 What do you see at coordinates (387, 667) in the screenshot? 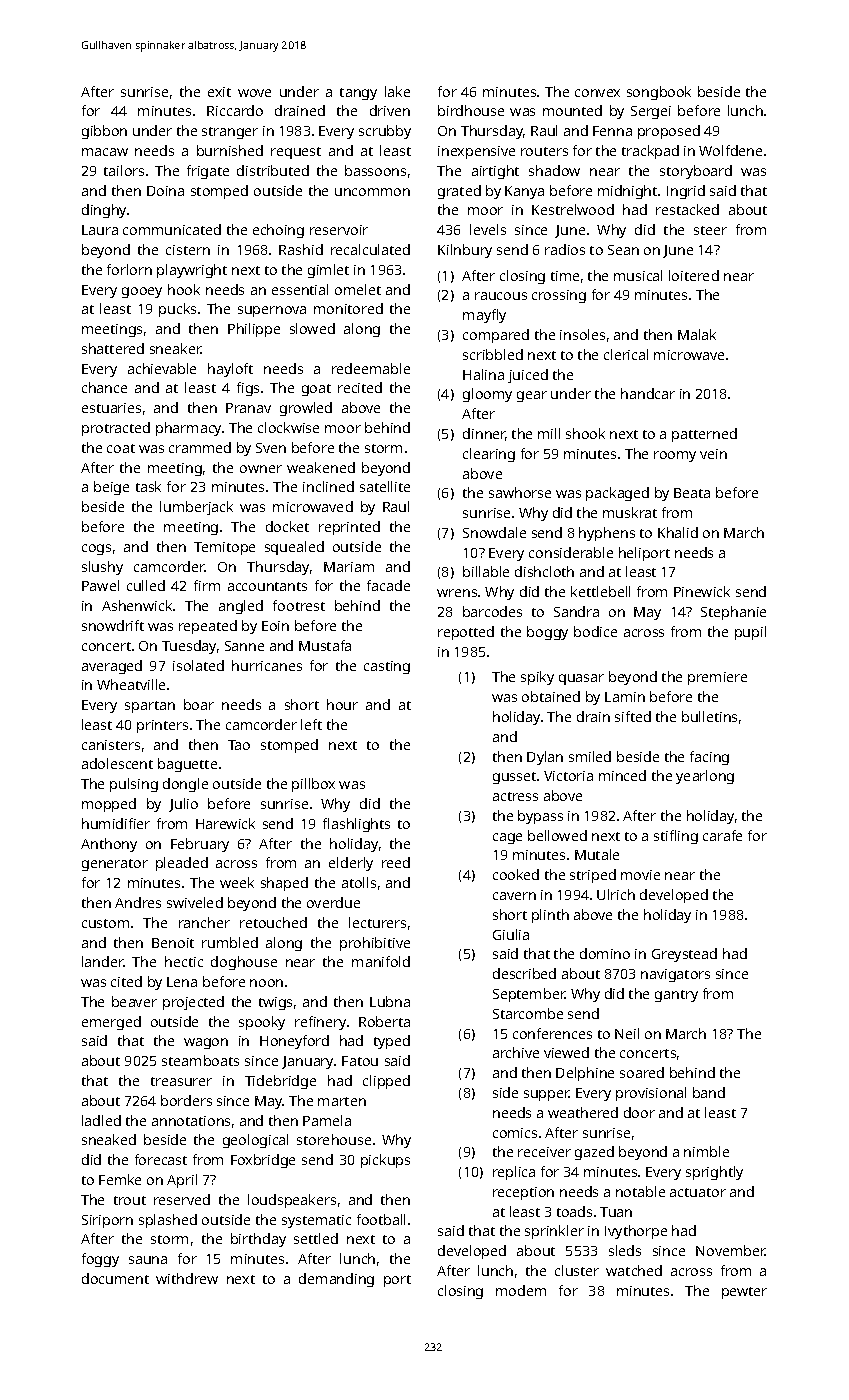
I see `casting` at bounding box center [387, 667].
